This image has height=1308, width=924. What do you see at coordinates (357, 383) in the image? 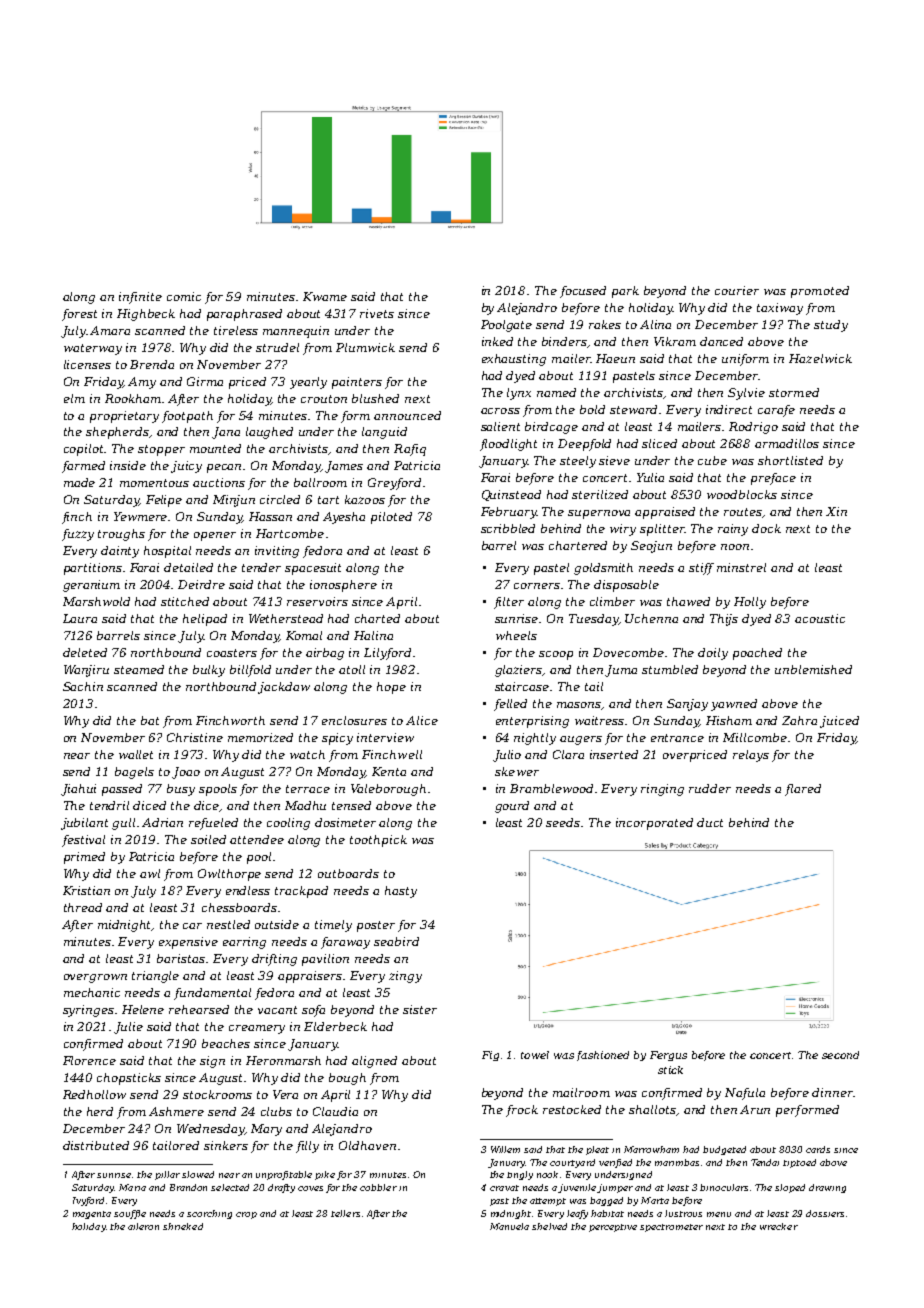
I see `painters` at bounding box center [357, 383].
